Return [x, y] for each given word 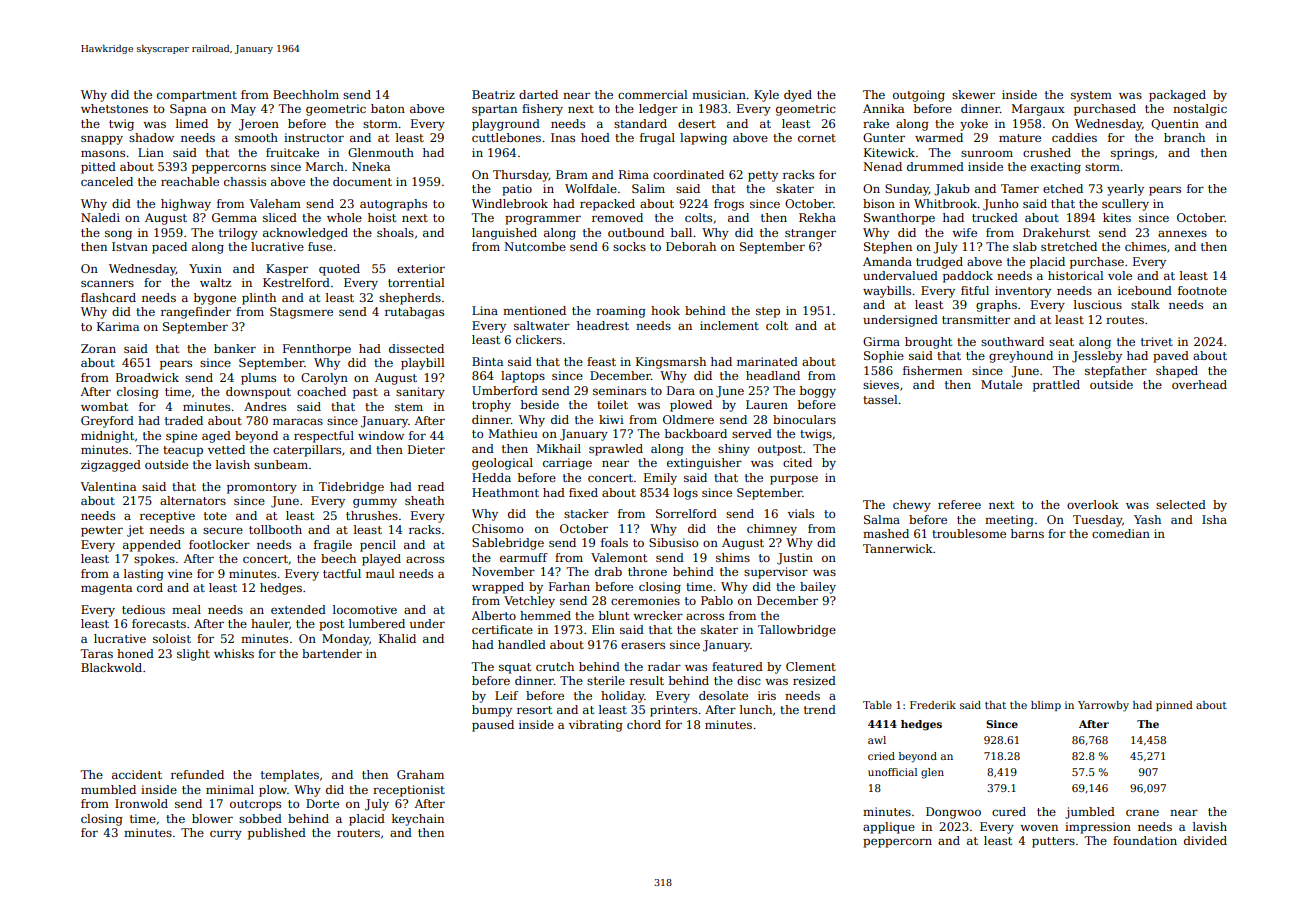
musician [719, 94]
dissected [416, 348]
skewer [973, 94]
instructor [314, 137]
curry [226, 835]
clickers [539, 339]
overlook [1093, 504]
